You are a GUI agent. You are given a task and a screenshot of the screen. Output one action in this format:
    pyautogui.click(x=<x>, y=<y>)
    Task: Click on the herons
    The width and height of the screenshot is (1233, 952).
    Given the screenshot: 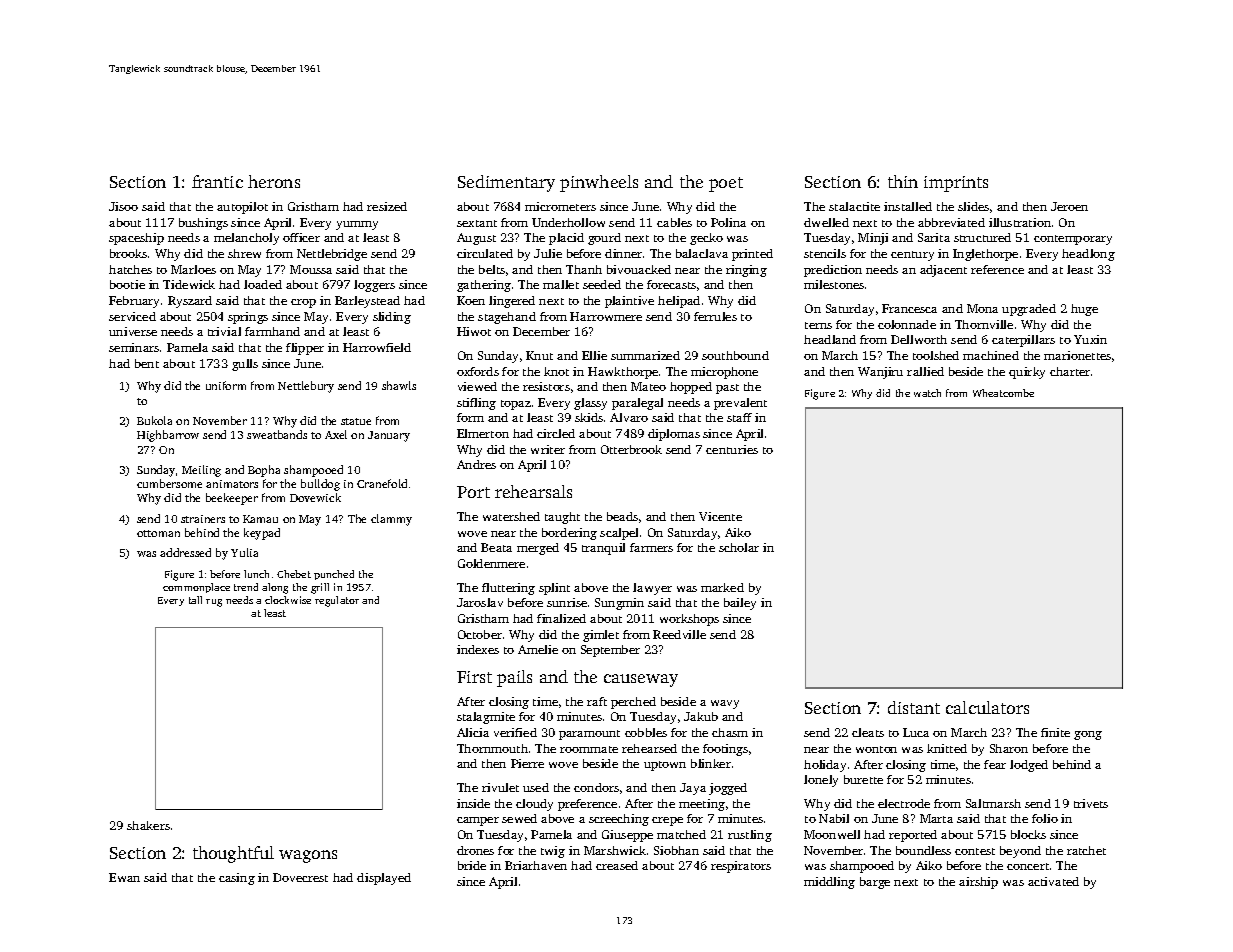 What is the action you would take?
    pyautogui.click(x=274, y=181)
